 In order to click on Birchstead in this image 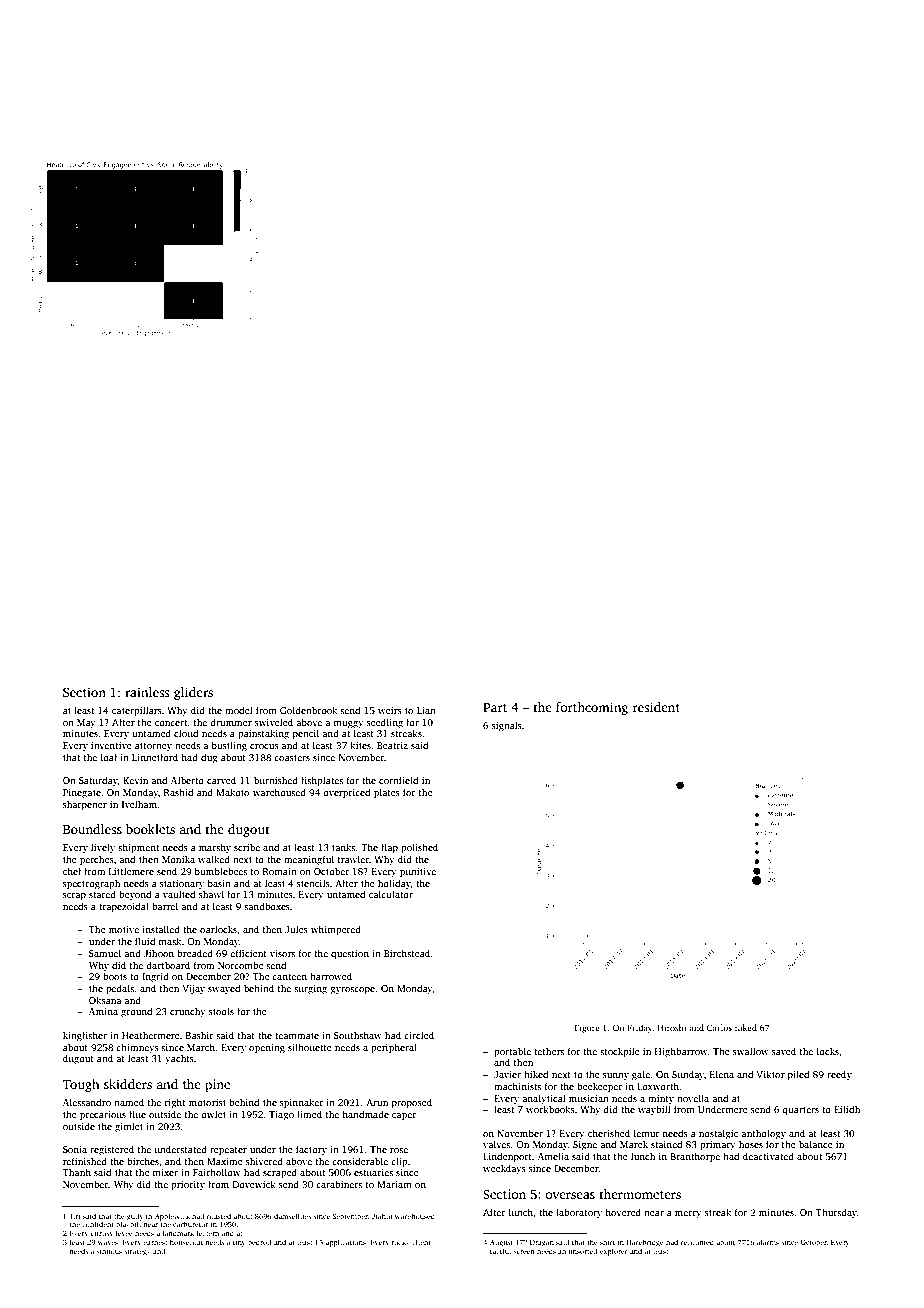, I will do `click(407, 953)`.
